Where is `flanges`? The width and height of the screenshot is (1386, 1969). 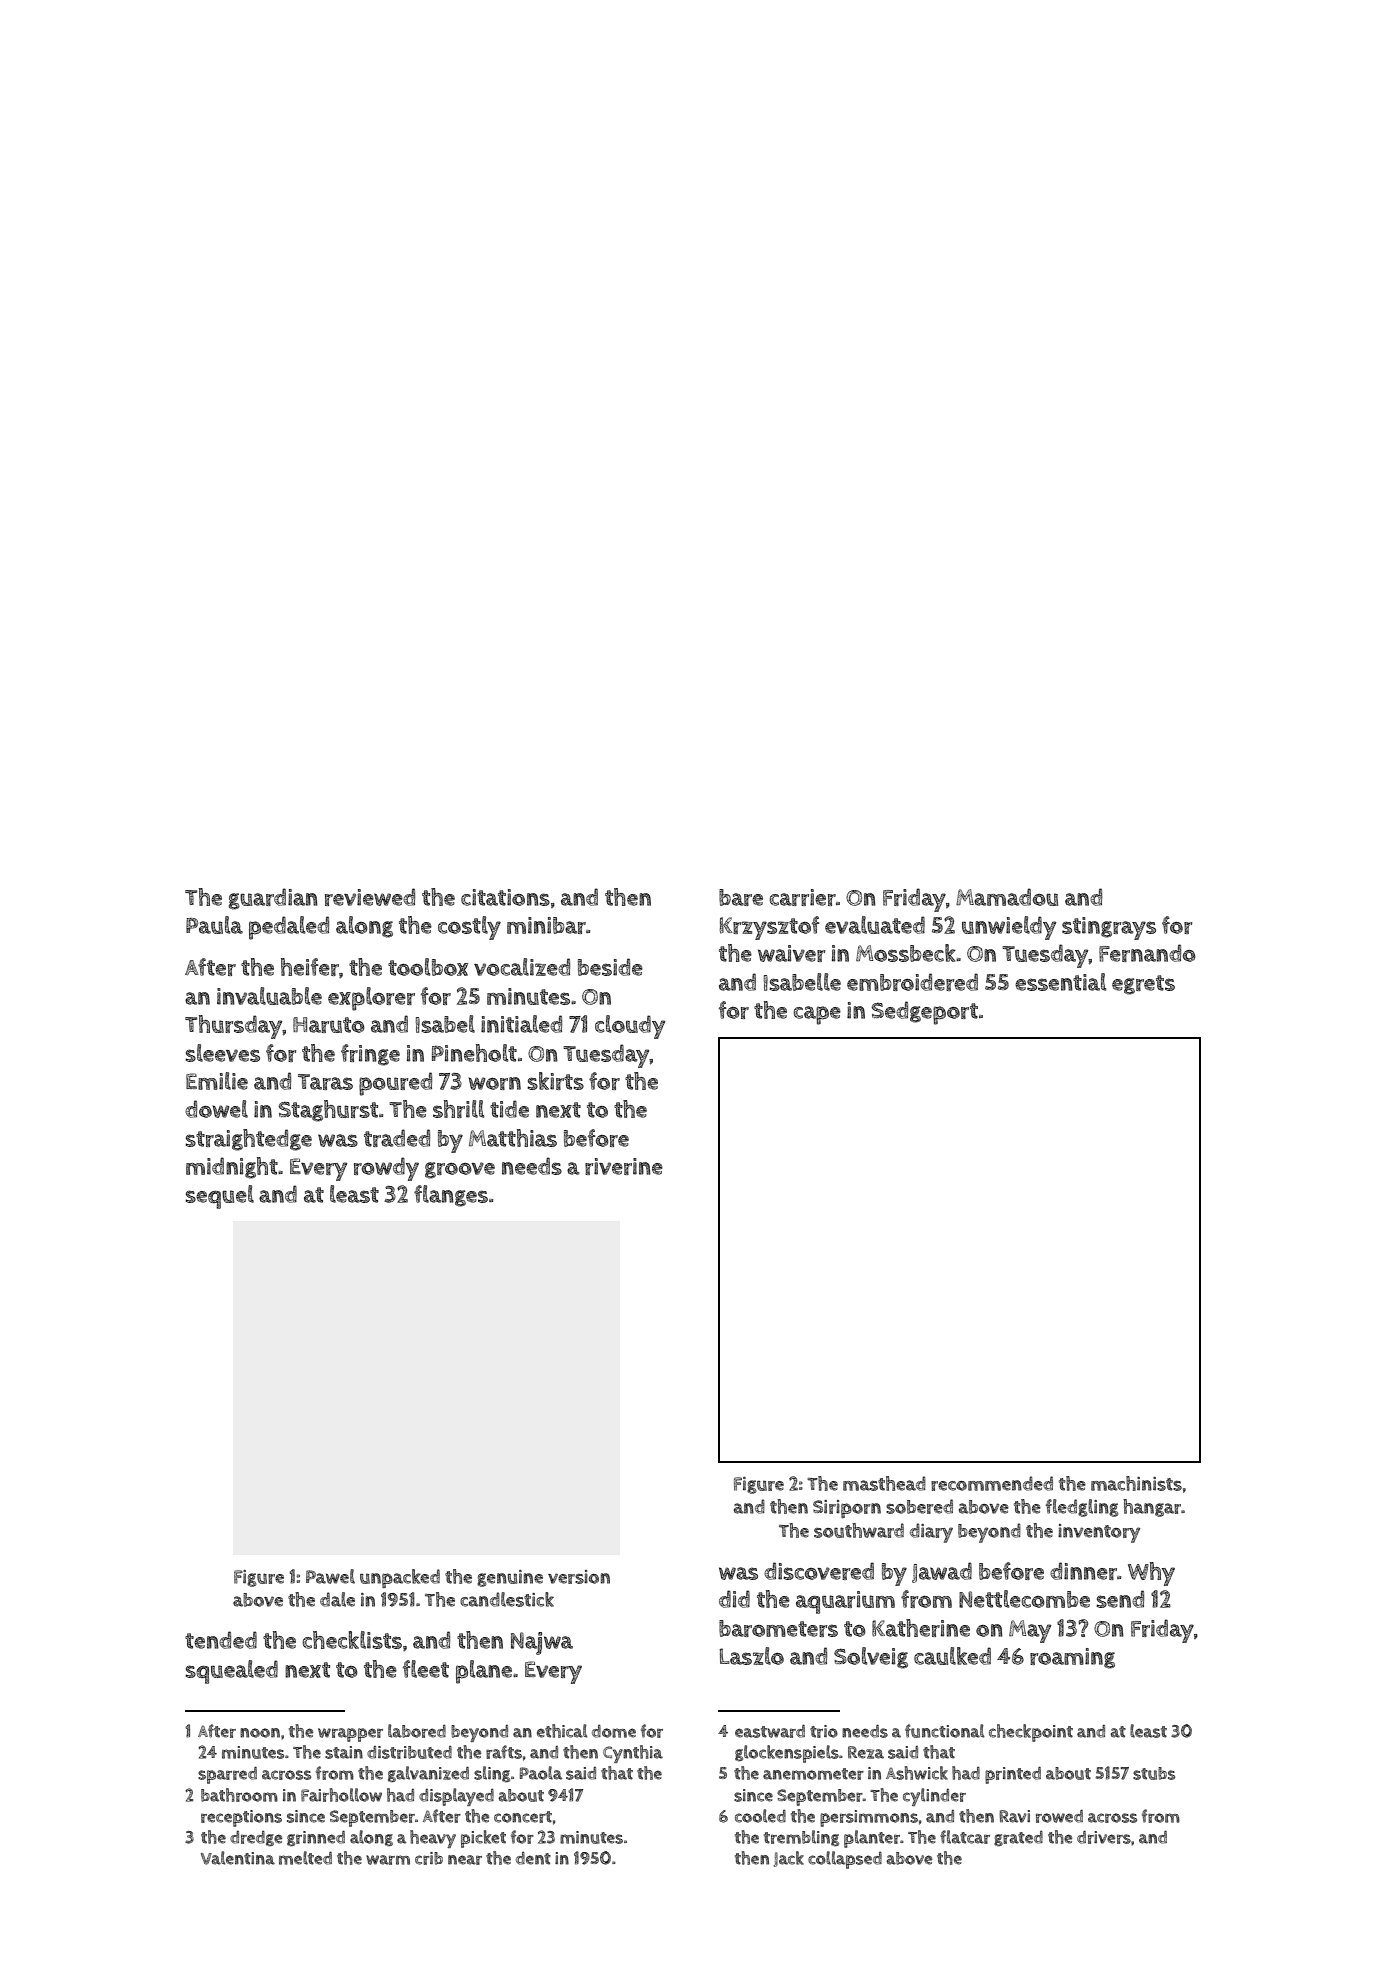 flanges is located at coordinates (451, 1196).
